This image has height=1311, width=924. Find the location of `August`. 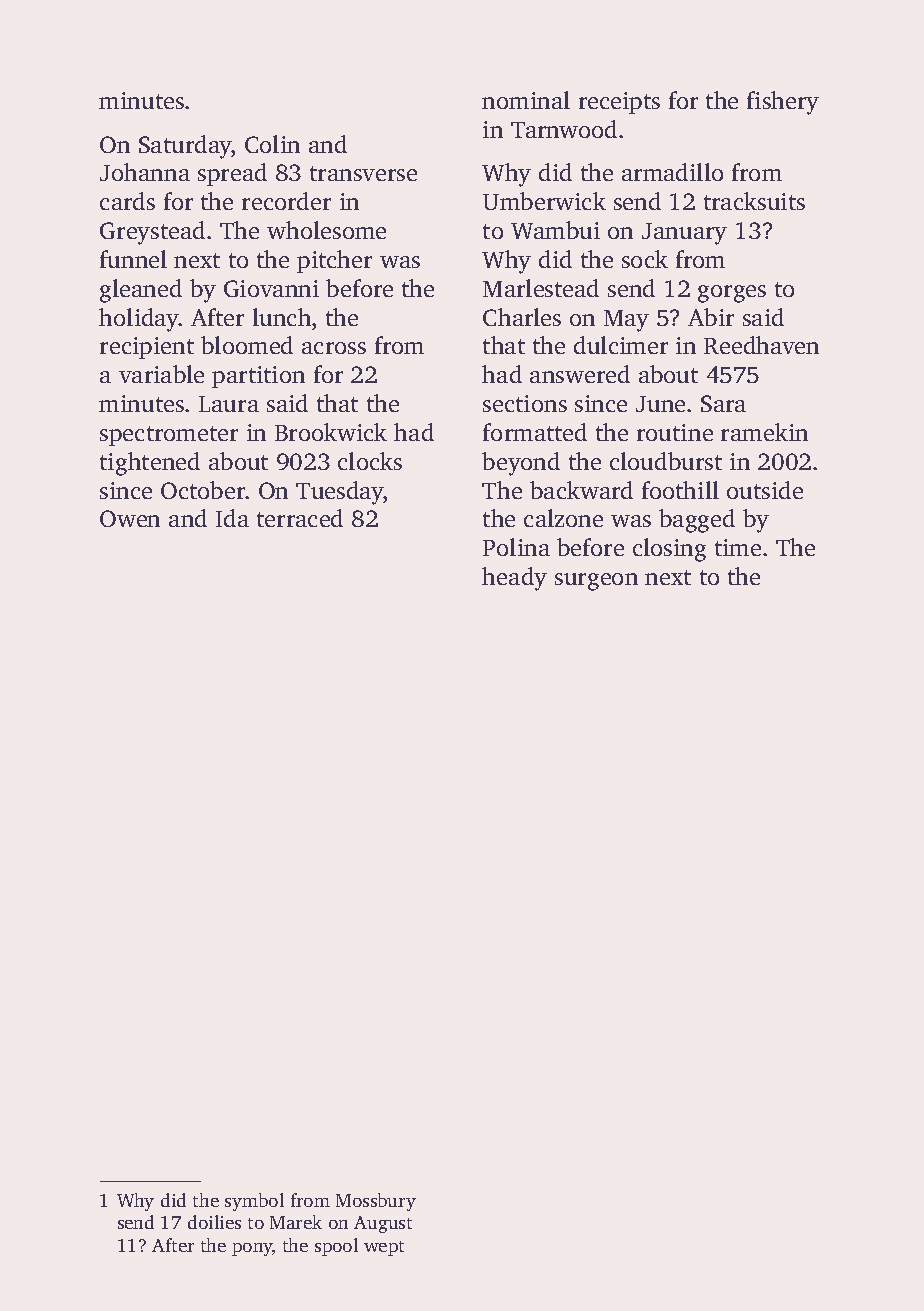

August is located at coordinates (383, 1224).
